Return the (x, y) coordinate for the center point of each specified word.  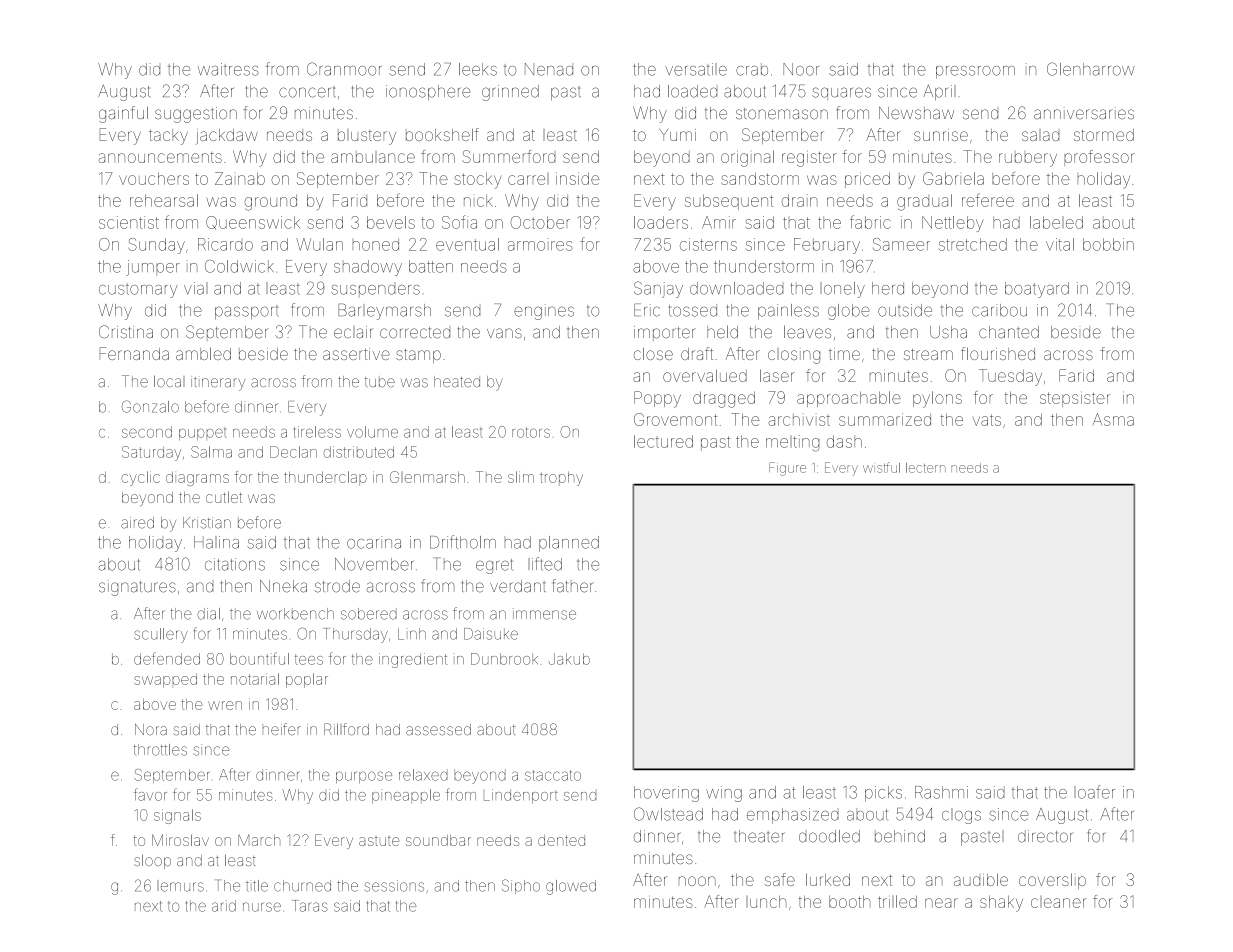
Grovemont (675, 419)
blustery (367, 137)
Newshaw (916, 113)
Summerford (509, 156)
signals (177, 816)
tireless (317, 432)
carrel (528, 179)
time (844, 354)
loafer (1094, 792)
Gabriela (953, 178)
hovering (666, 794)
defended (167, 658)
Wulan (319, 244)
